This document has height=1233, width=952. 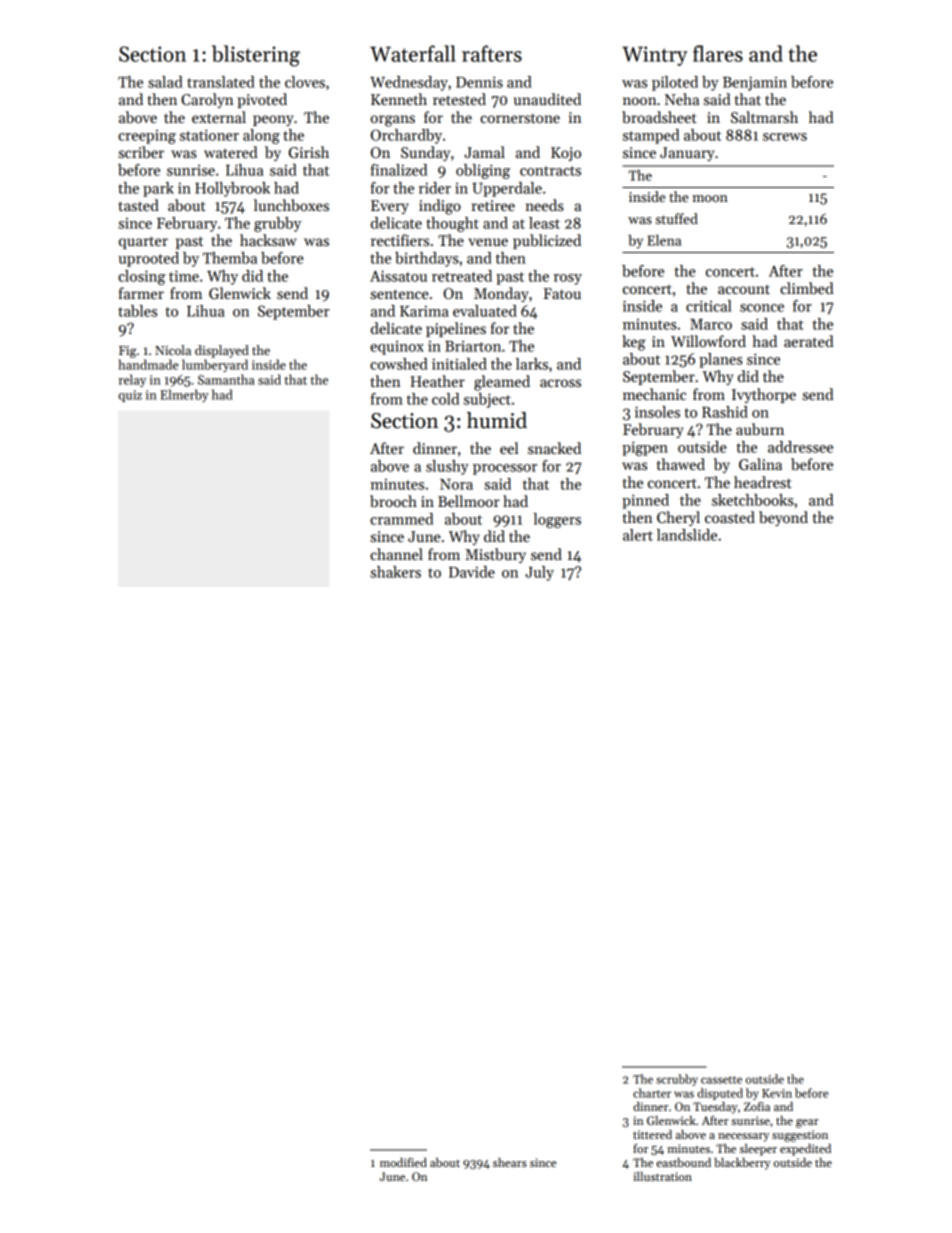 What do you see at coordinates (659, 117) in the document?
I see `broadsheet` at bounding box center [659, 117].
